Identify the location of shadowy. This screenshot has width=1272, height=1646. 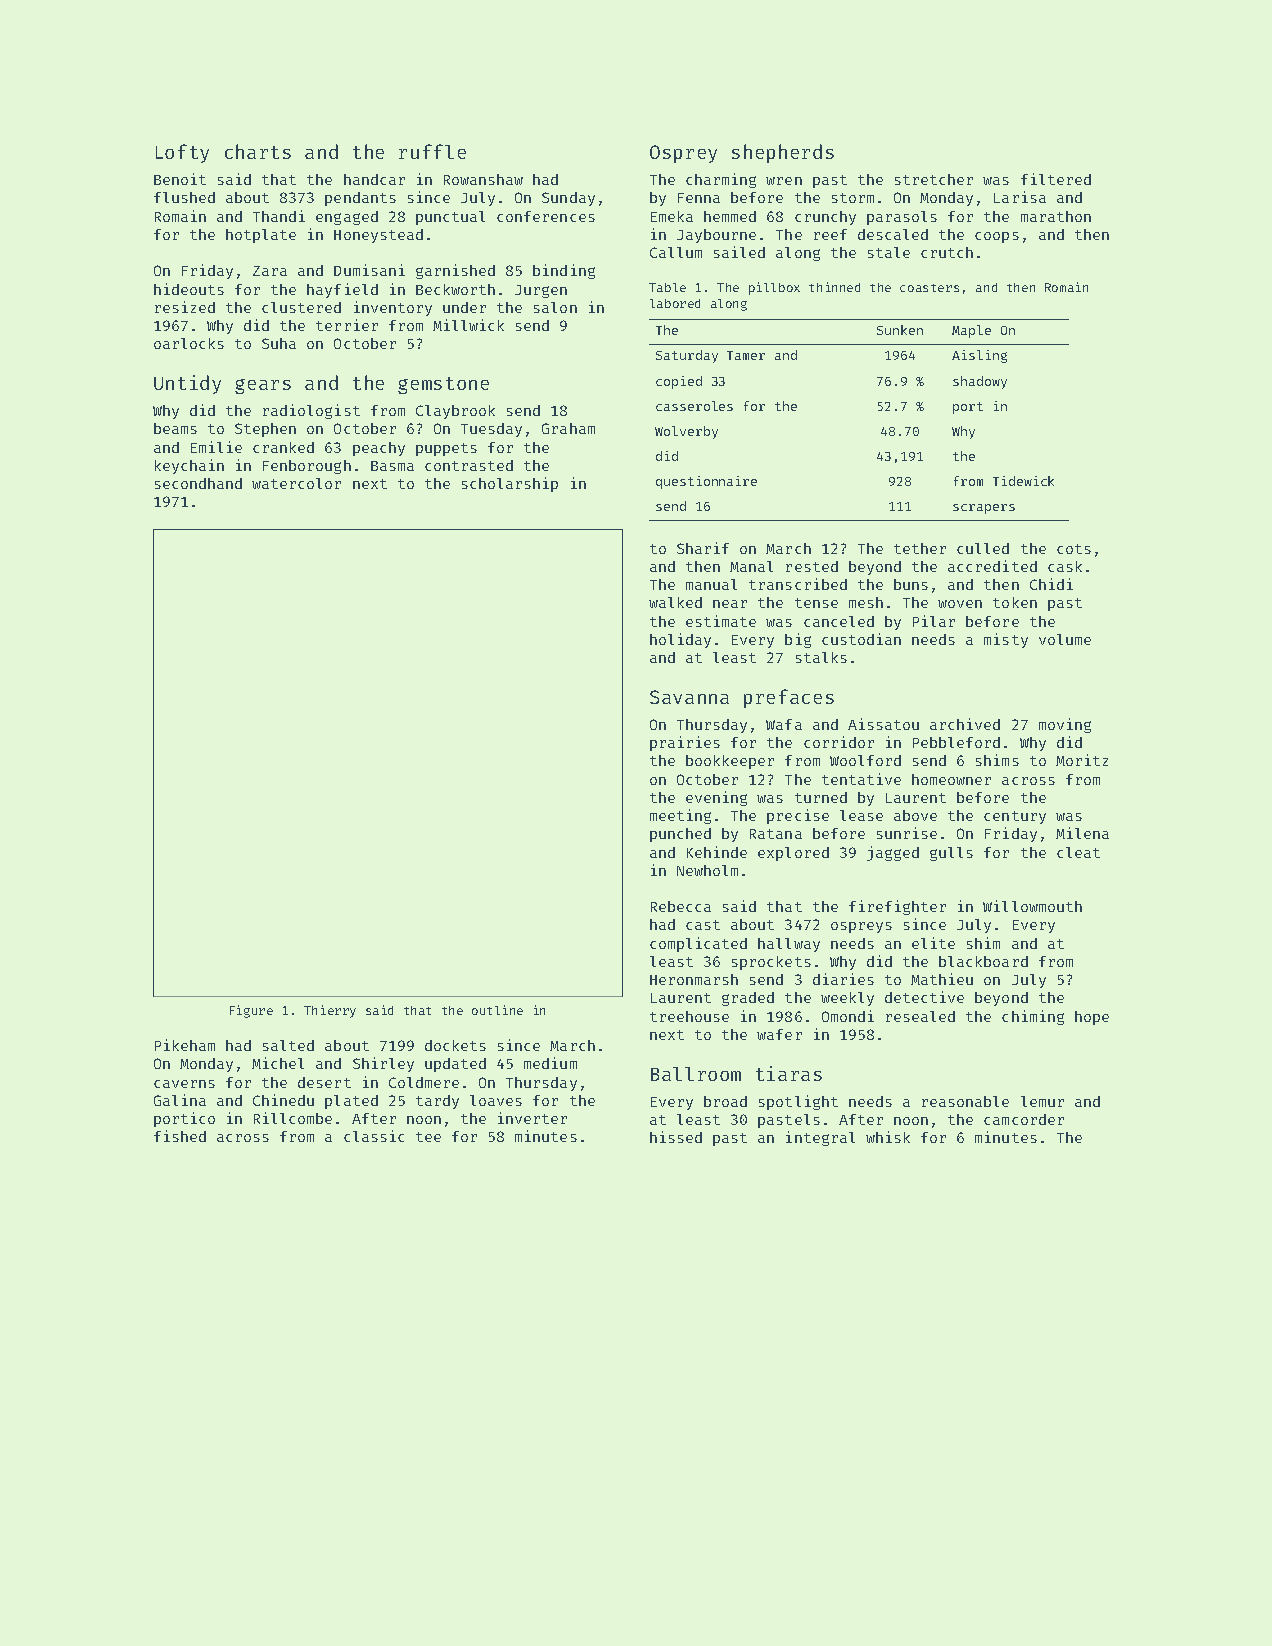
(980, 382).
